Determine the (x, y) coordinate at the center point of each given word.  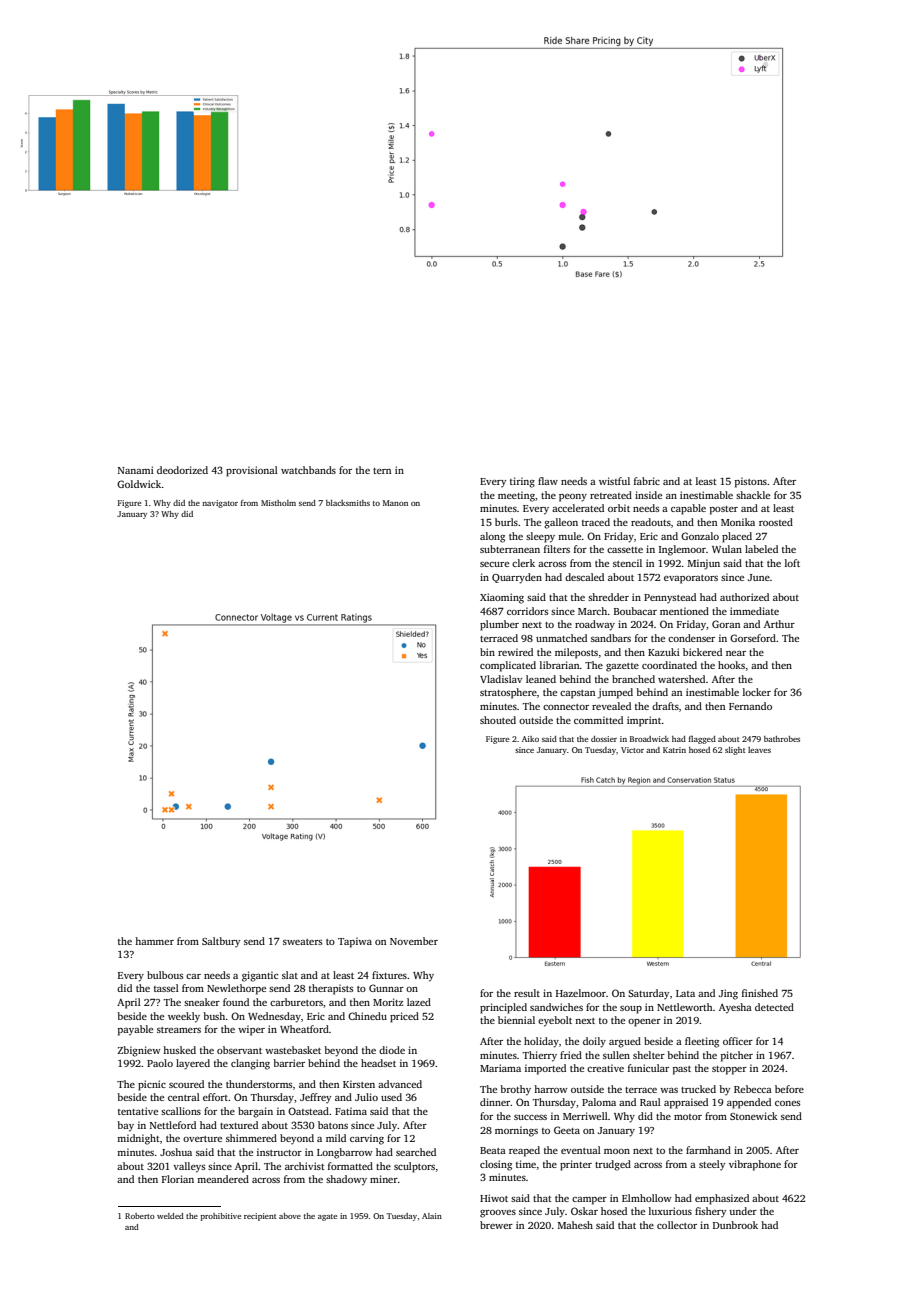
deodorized (182, 470)
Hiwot (494, 1198)
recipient (260, 1217)
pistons (751, 482)
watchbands (308, 470)
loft (792, 563)
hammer (154, 941)
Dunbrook (735, 1225)
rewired (515, 652)
